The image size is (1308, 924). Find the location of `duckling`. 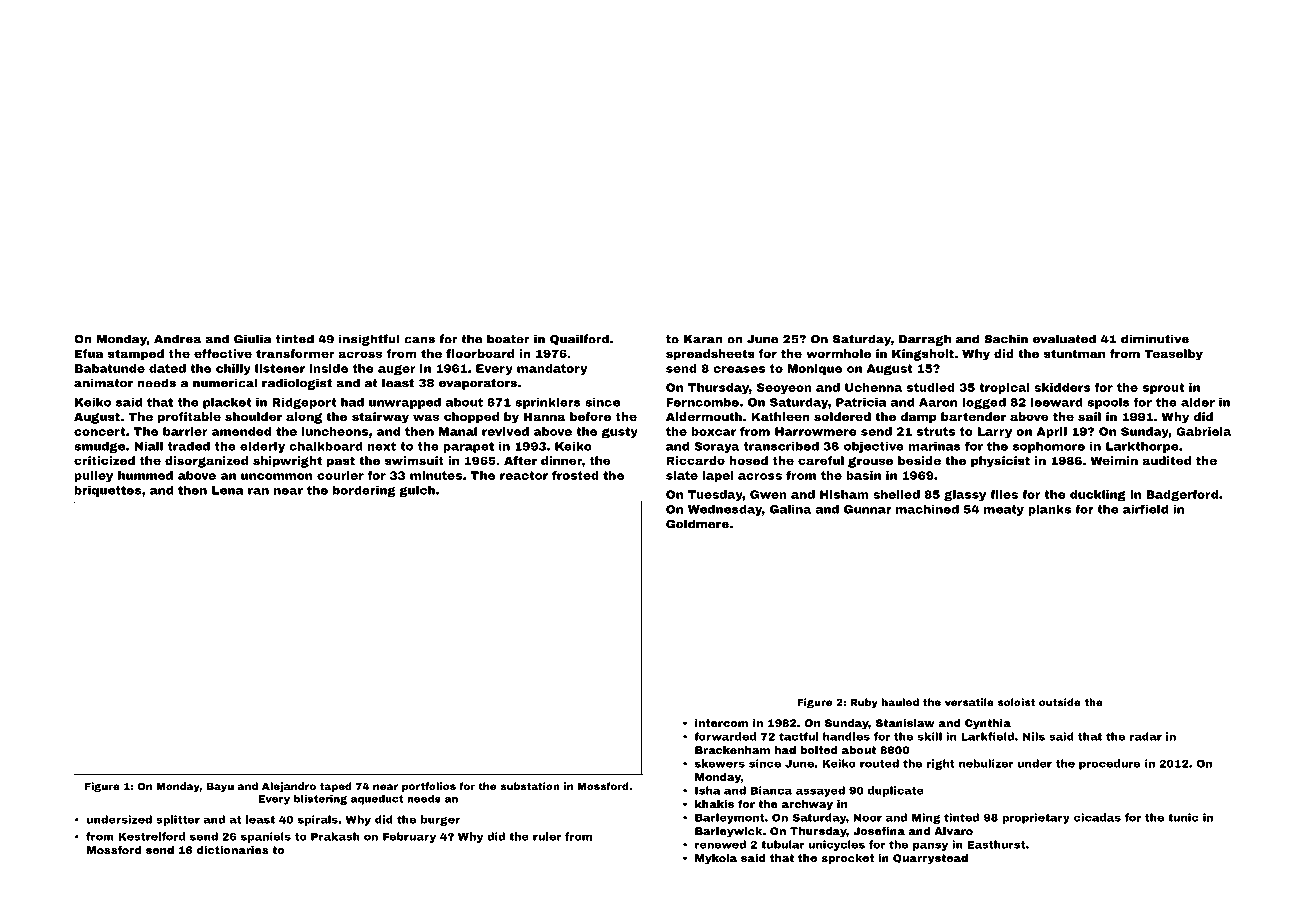

duckling is located at coordinates (1098, 496).
